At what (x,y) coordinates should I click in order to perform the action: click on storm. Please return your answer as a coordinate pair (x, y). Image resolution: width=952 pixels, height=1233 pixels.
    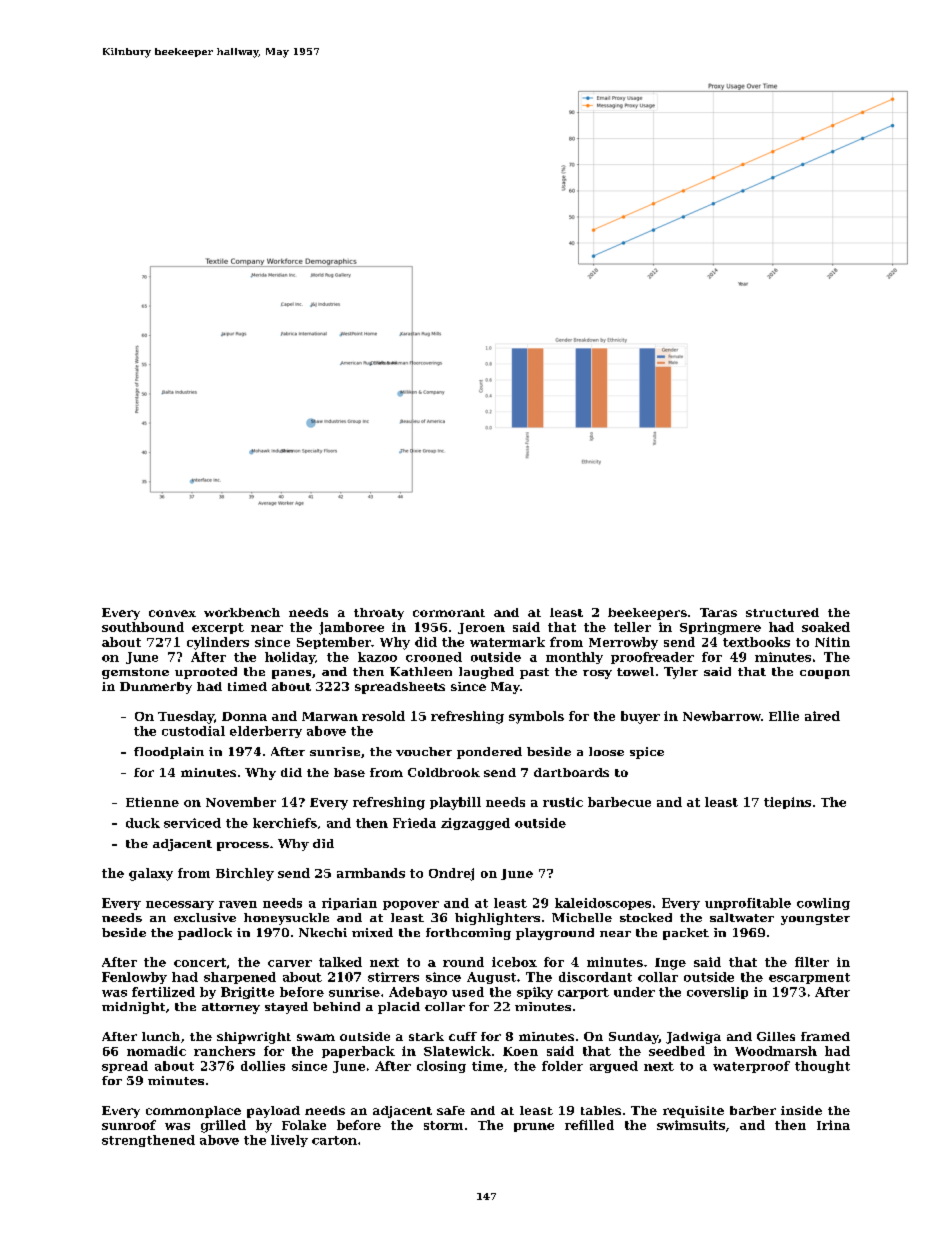
    Looking at the image, I should click on (443, 1125).
